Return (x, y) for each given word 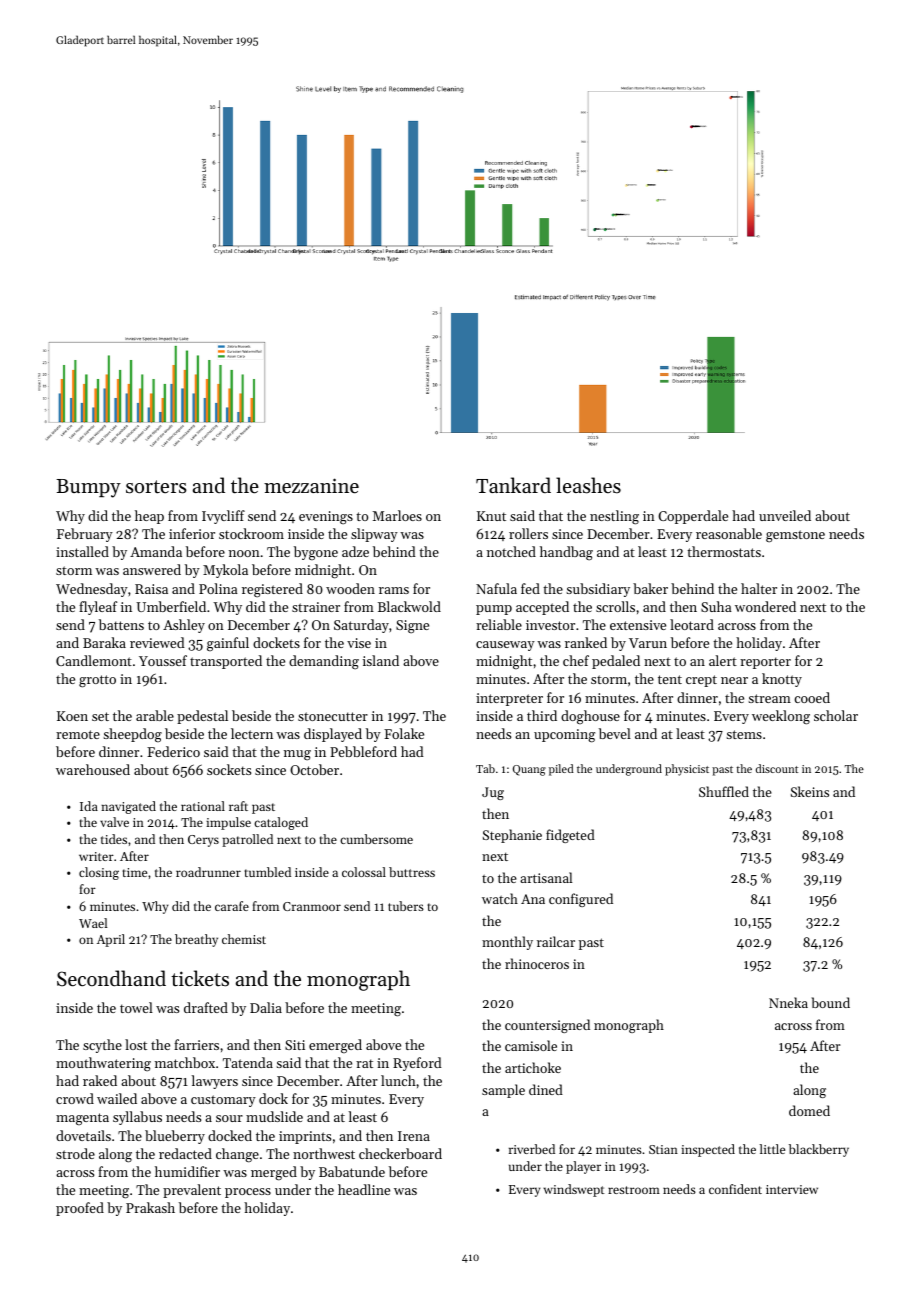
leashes (588, 485)
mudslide (274, 1116)
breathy (196, 940)
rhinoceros (537, 963)
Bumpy (88, 488)
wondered (765, 606)
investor (550, 625)
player (583, 1167)
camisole (531, 1045)
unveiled (785, 515)
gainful (228, 644)
